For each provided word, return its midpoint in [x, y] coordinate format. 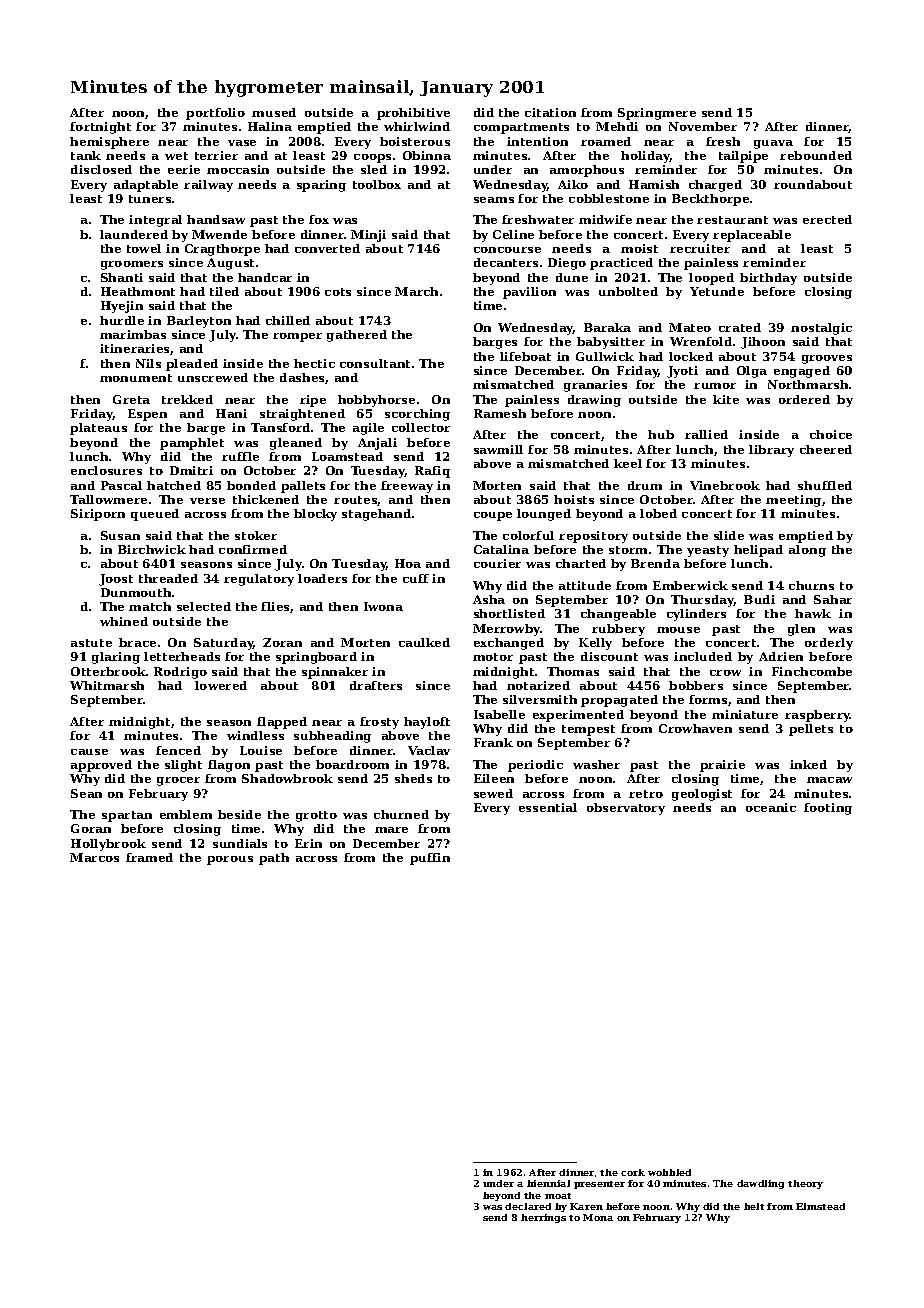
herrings [543, 1218]
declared [528, 1206]
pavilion [529, 293]
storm [628, 550]
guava [773, 144]
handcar [265, 277]
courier [497, 563]
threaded [168, 578]
